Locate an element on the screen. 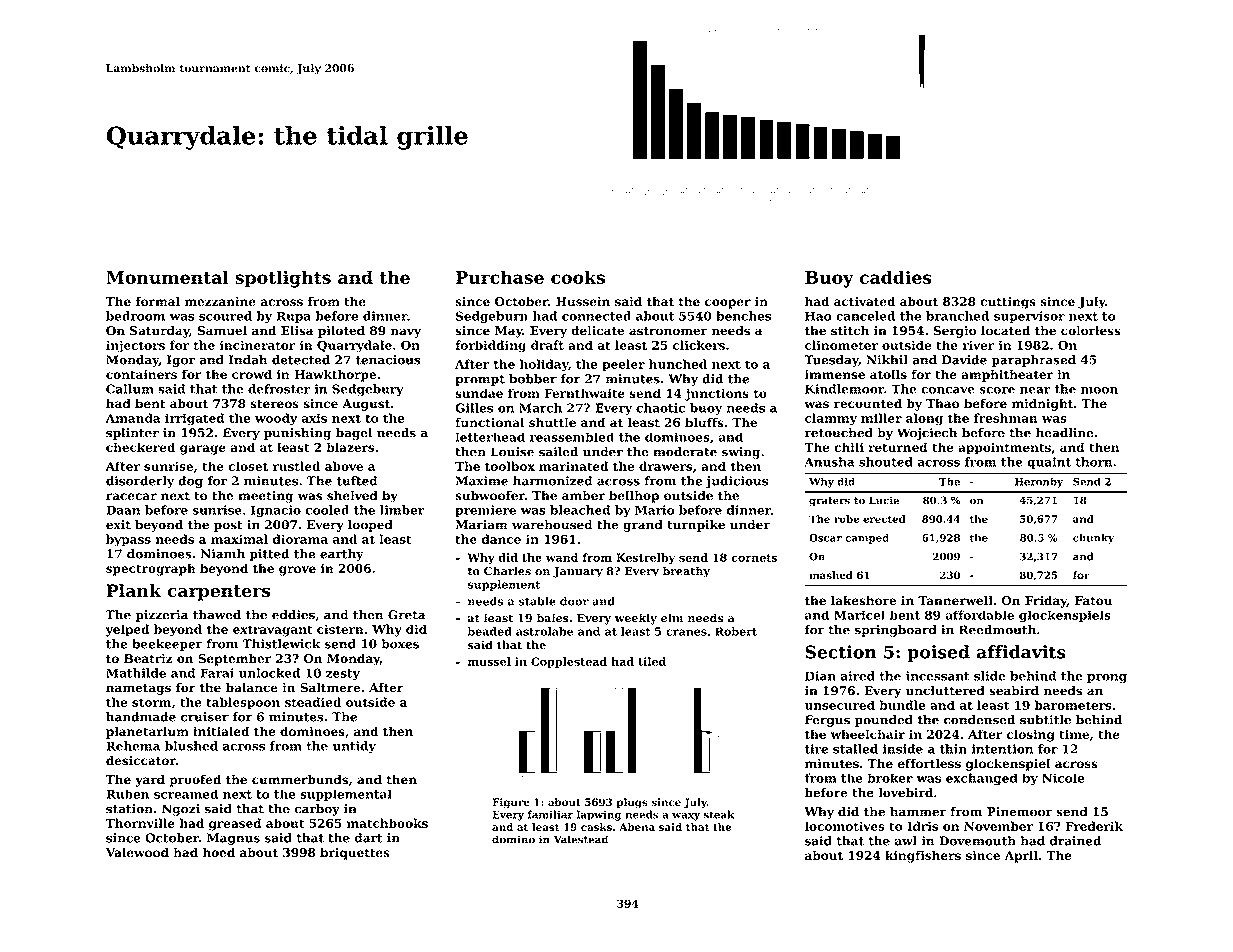 The image size is (1233, 952). handmade is located at coordinates (141, 717).
